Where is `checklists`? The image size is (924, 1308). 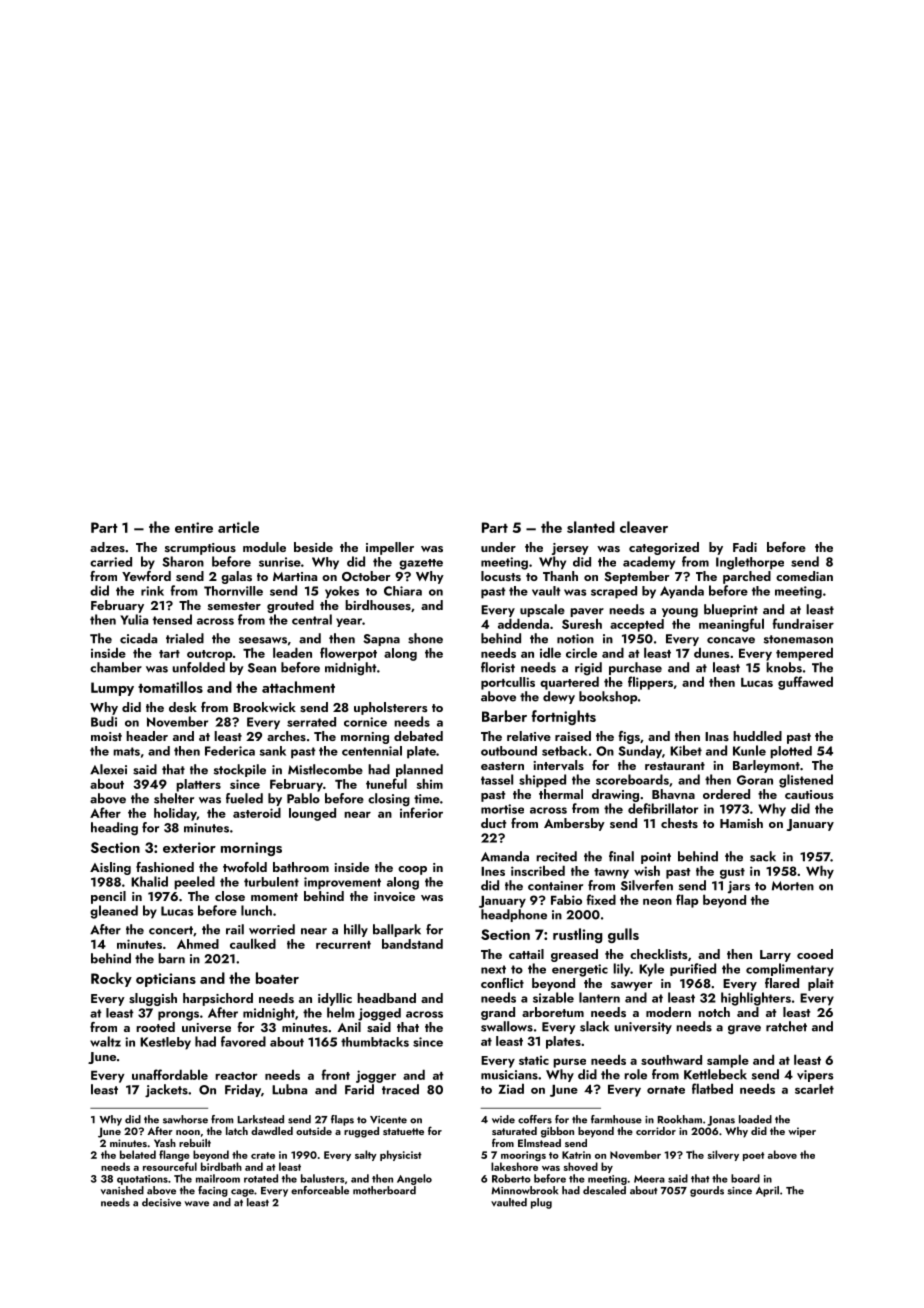 checklists is located at coordinates (659, 954).
